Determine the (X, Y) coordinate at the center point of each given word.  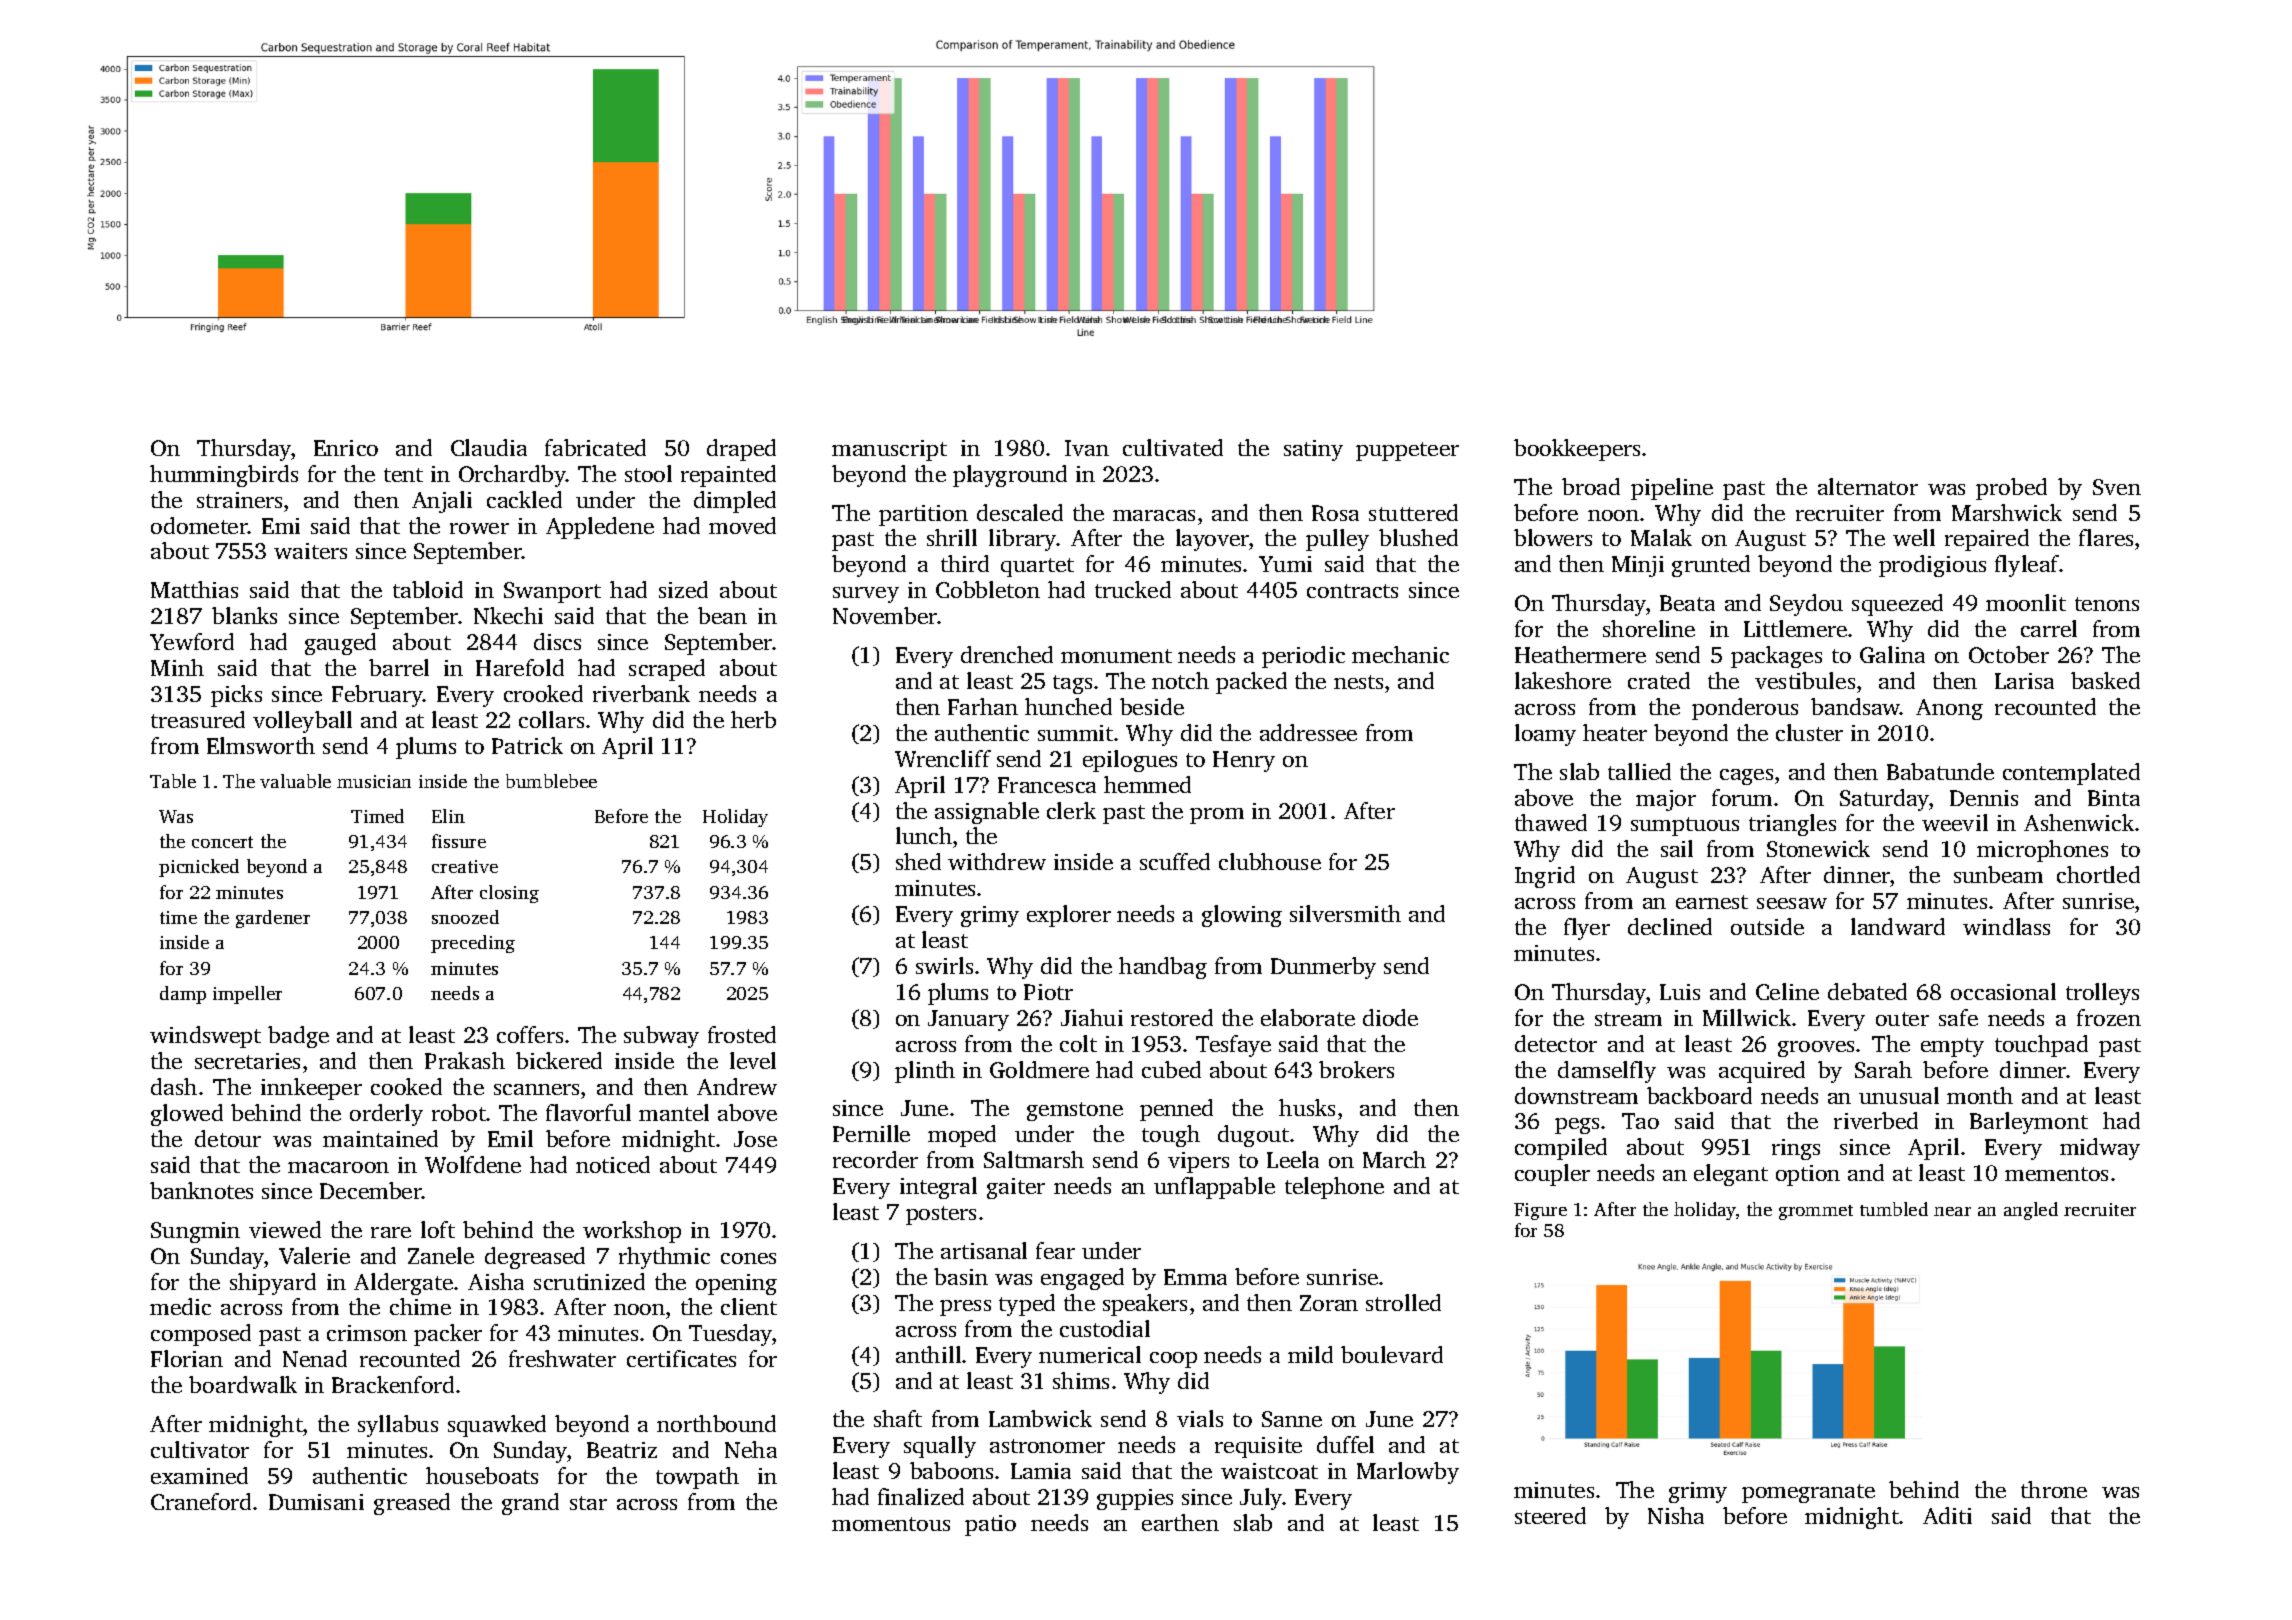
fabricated (595, 447)
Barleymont (2029, 1123)
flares (2106, 537)
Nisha (1676, 1515)
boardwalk (243, 1384)
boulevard (1392, 1354)
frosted (742, 1034)
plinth (925, 1072)
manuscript (889, 450)
